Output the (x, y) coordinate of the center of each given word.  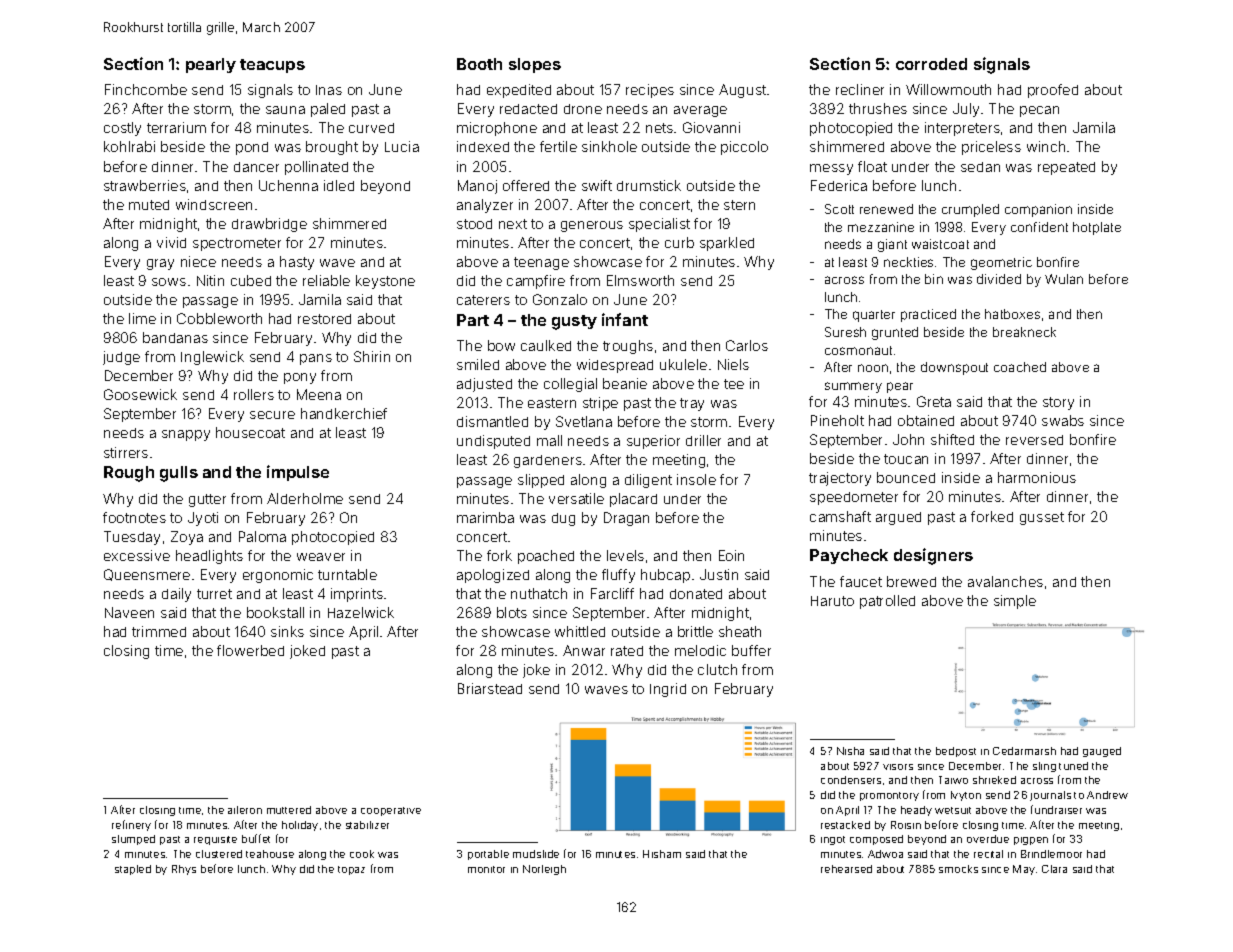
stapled (133, 870)
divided (999, 279)
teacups (272, 66)
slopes (535, 65)
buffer (751, 650)
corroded (931, 64)
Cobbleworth (219, 318)
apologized (493, 576)
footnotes (134, 517)
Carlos (747, 345)
